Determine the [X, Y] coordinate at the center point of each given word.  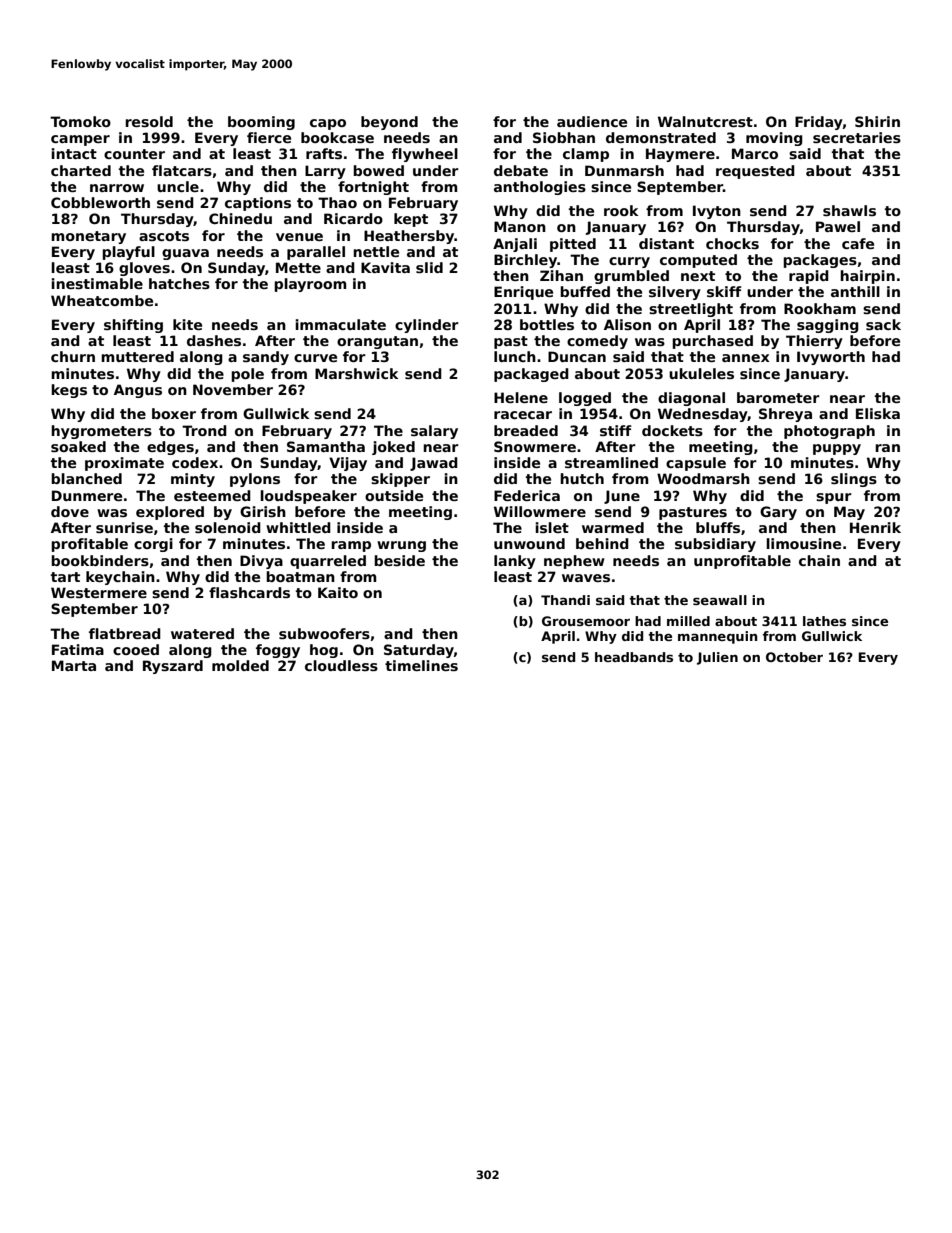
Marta [74, 665]
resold [149, 121]
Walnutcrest [705, 121]
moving [774, 139]
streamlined [611, 462]
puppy [837, 449]
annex [745, 358]
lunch [515, 356]
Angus [138, 391]
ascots [164, 236]
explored [170, 513]
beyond [389, 123]
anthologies [540, 188]
